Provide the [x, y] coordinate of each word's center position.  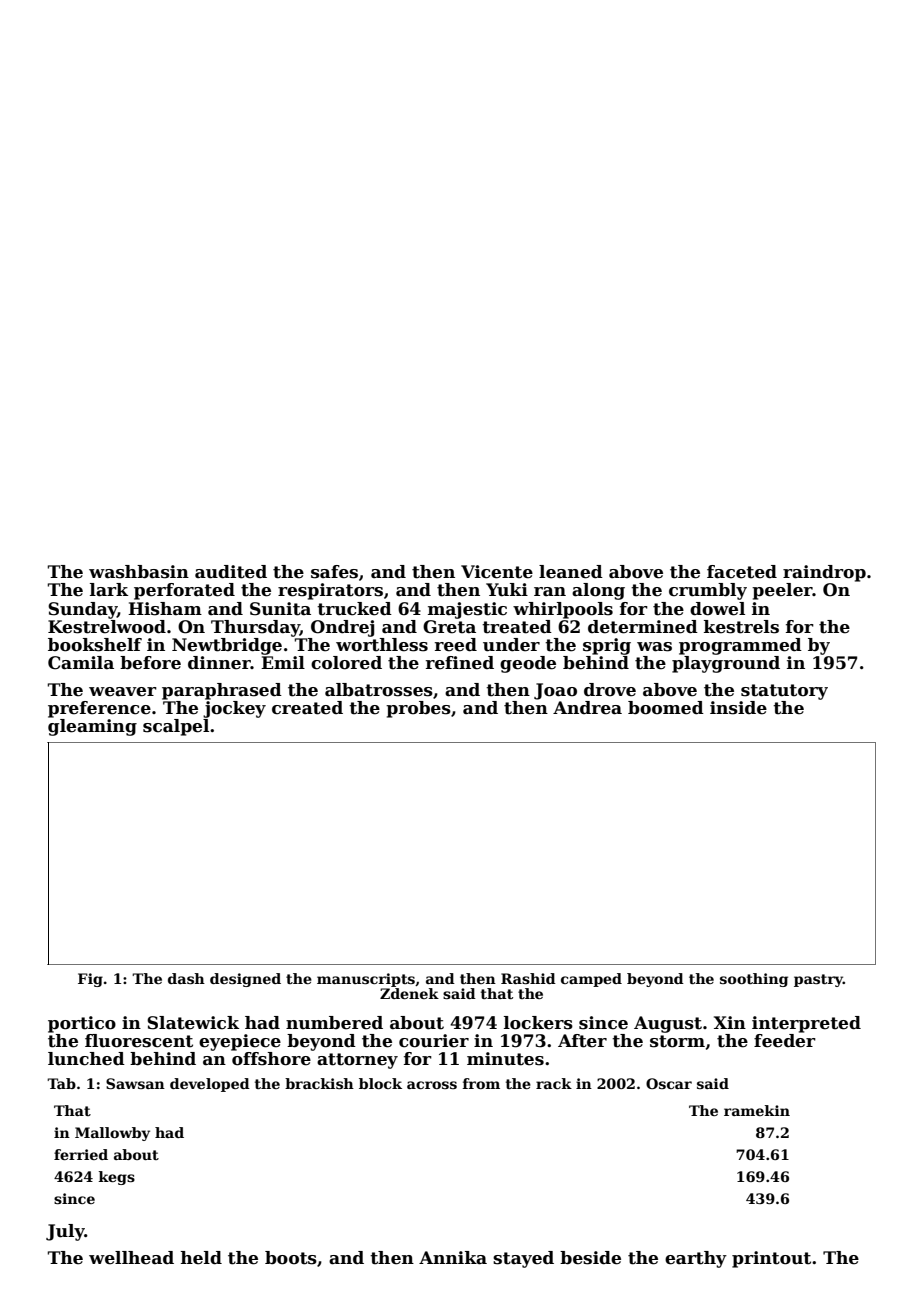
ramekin [757, 1110]
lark [109, 590]
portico [82, 1024]
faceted [742, 572]
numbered [334, 1023]
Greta [449, 627]
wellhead [131, 1258]
